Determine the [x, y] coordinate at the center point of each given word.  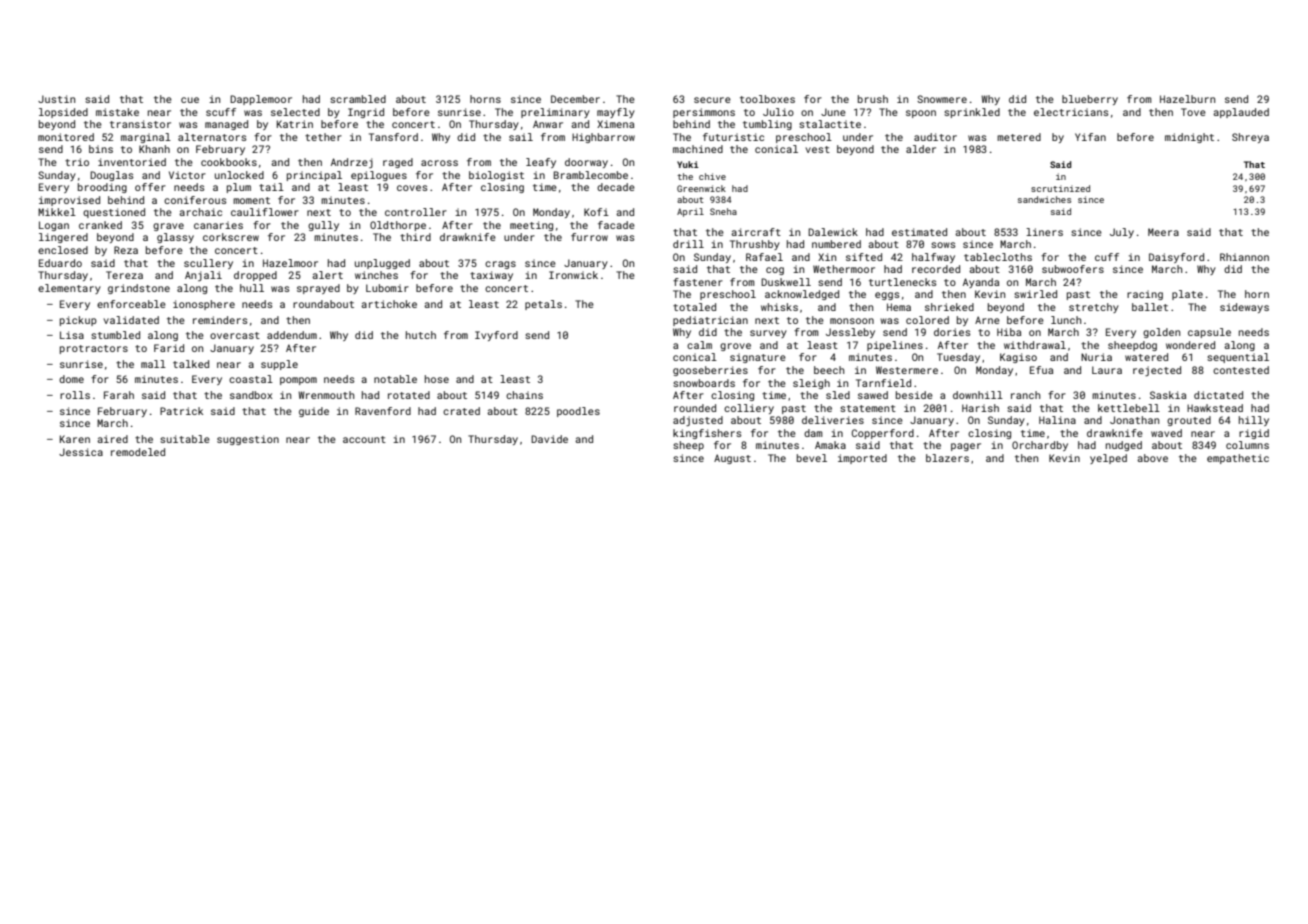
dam [813, 433]
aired [112, 439]
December [575, 99]
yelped [1108, 459]
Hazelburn [1187, 99]
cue [190, 100]
